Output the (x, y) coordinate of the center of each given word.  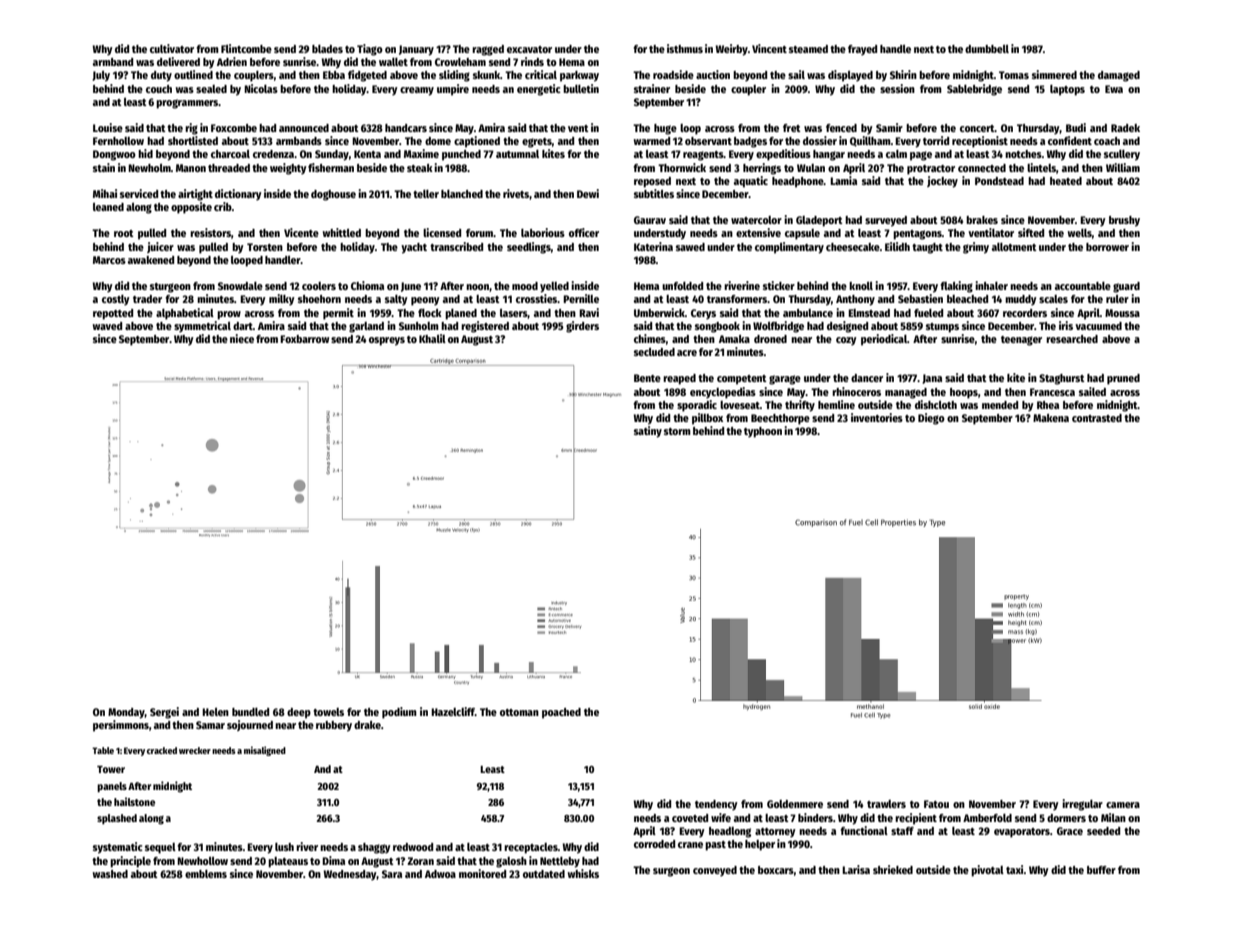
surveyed (886, 221)
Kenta (367, 154)
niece (242, 338)
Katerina (653, 246)
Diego (931, 419)
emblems (206, 874)
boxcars (776, 870)
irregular (1082, 805)
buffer (1101, 870)
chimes (650, 338)
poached (561, 713)
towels (328, 712)
